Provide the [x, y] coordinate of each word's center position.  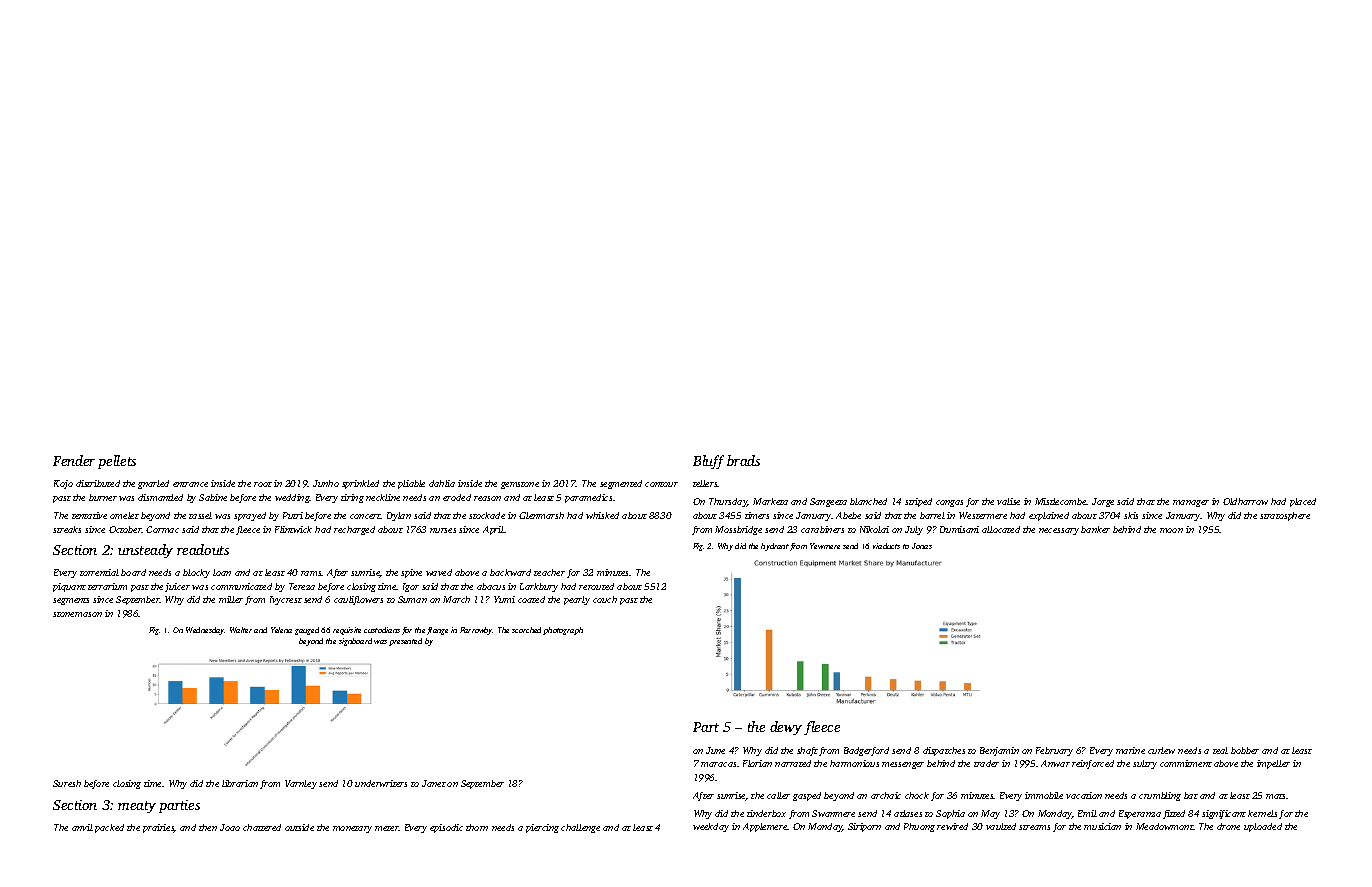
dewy [786, 728]
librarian [240, 783]
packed [109, 828]
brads [743, 460]
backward [510, 572]
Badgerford [866, 751]
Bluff [708, 462]
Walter [241, 630]
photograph [563, 631]
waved [439, 572]
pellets [117, 462]
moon [1171, 530]
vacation [1084, 795]
